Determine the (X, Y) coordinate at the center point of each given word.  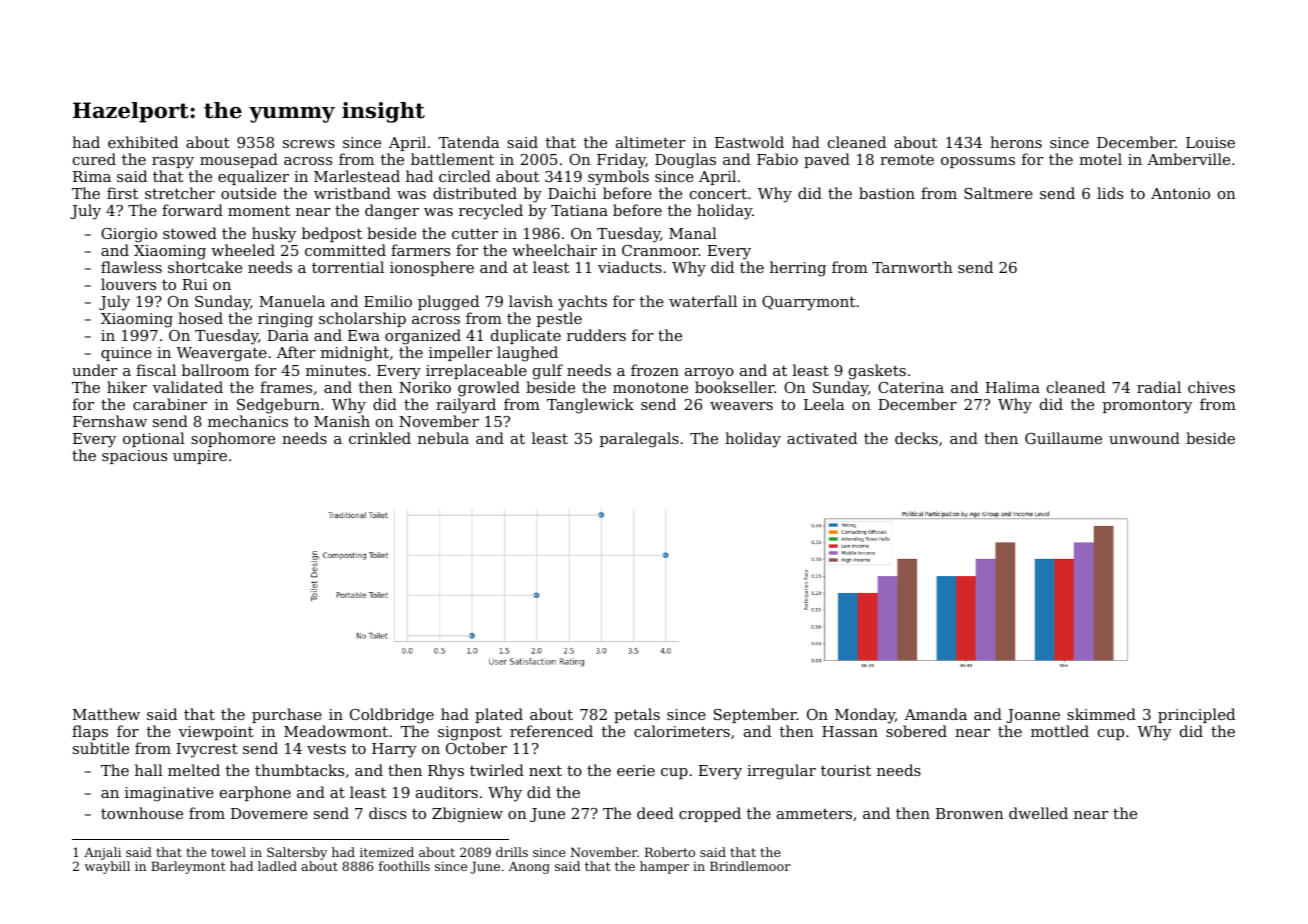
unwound (1144, 438)
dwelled (1038, 813)
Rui (195, 284)
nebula (443, 438)
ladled (277, 866)
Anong (529, 867)
